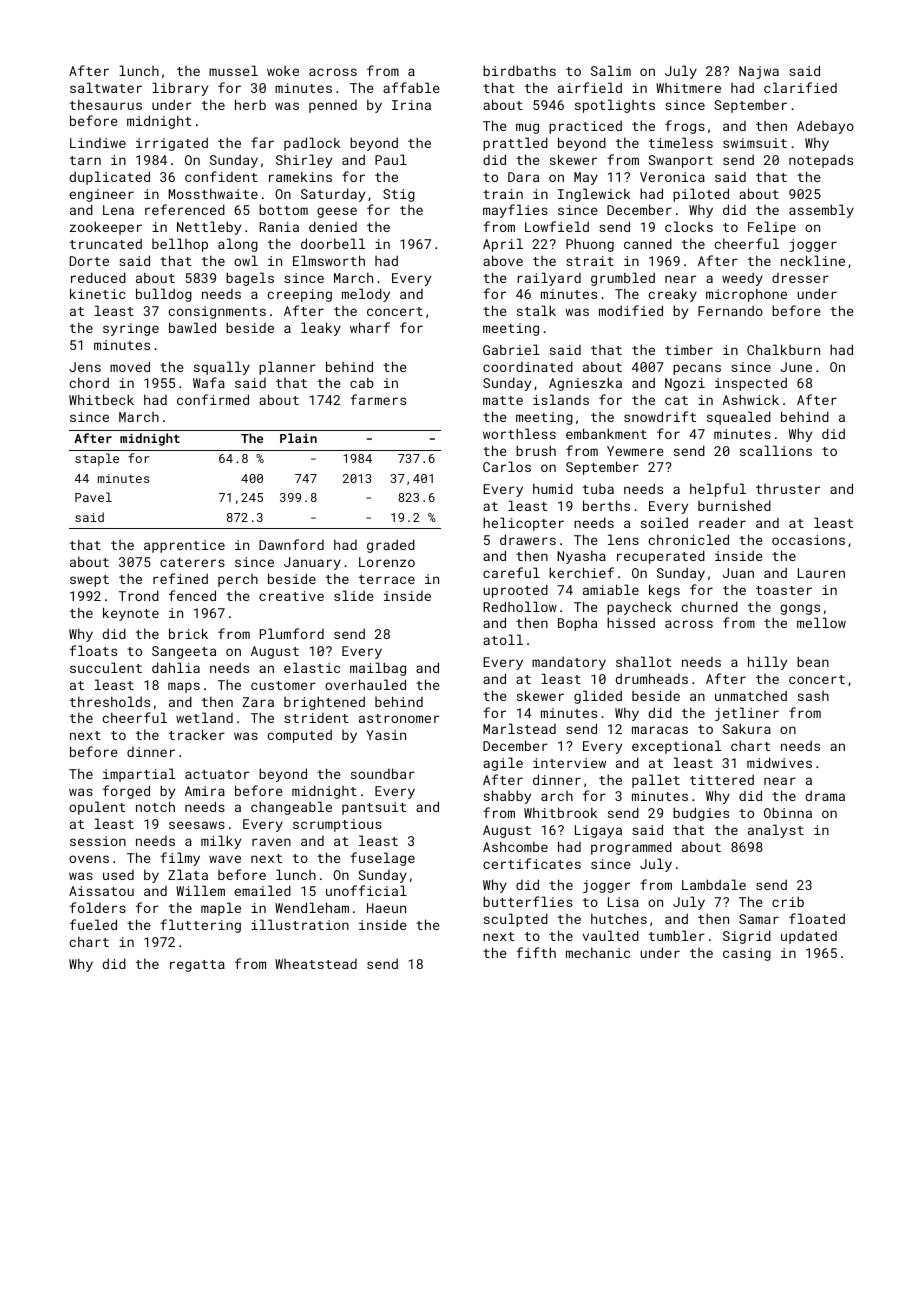 This screenshot has width=924, height=1311. I want to click on affable, so click(411, 87).
